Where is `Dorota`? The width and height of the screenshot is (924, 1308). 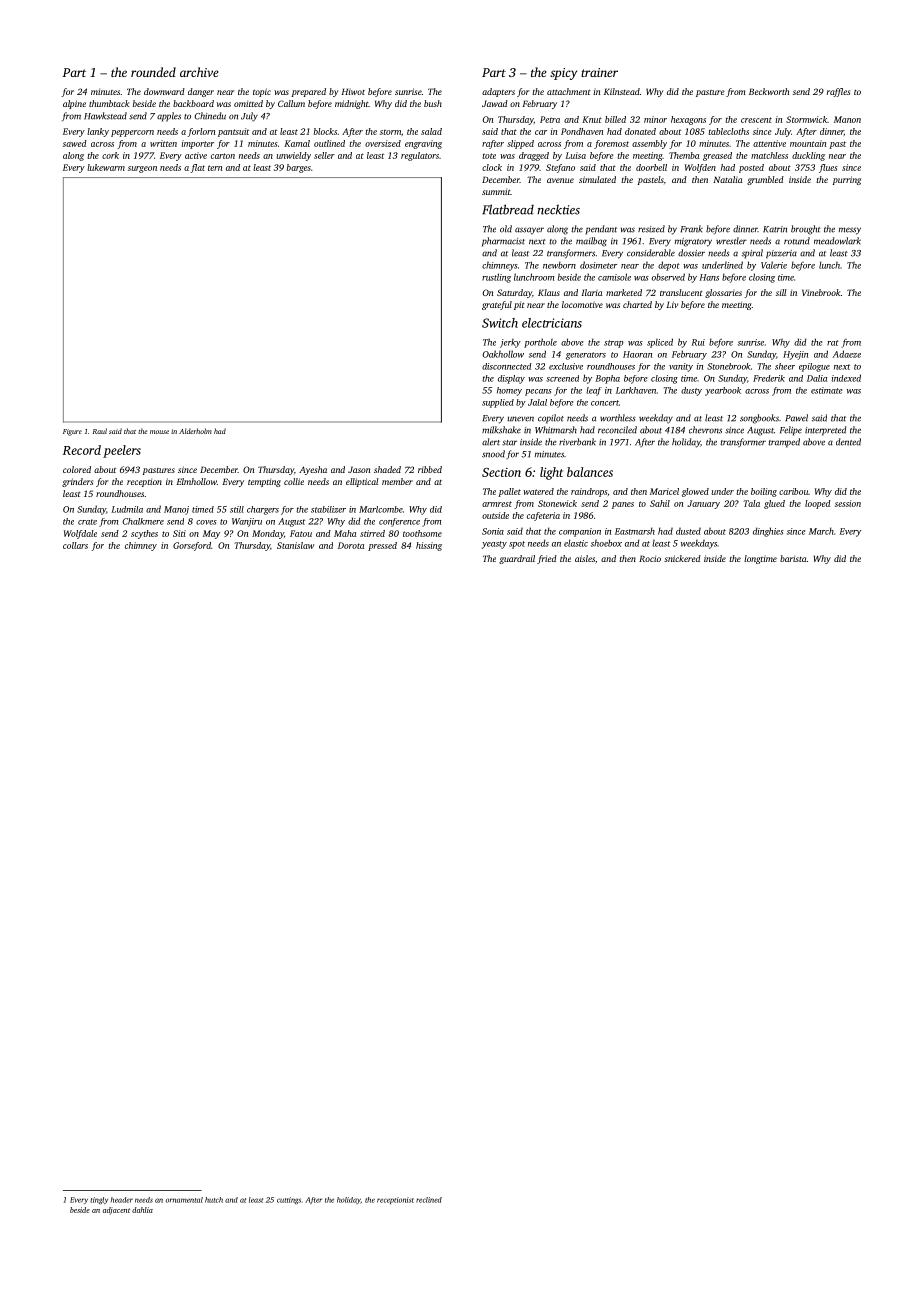
Dorota is located at coordinates (351, 545).
